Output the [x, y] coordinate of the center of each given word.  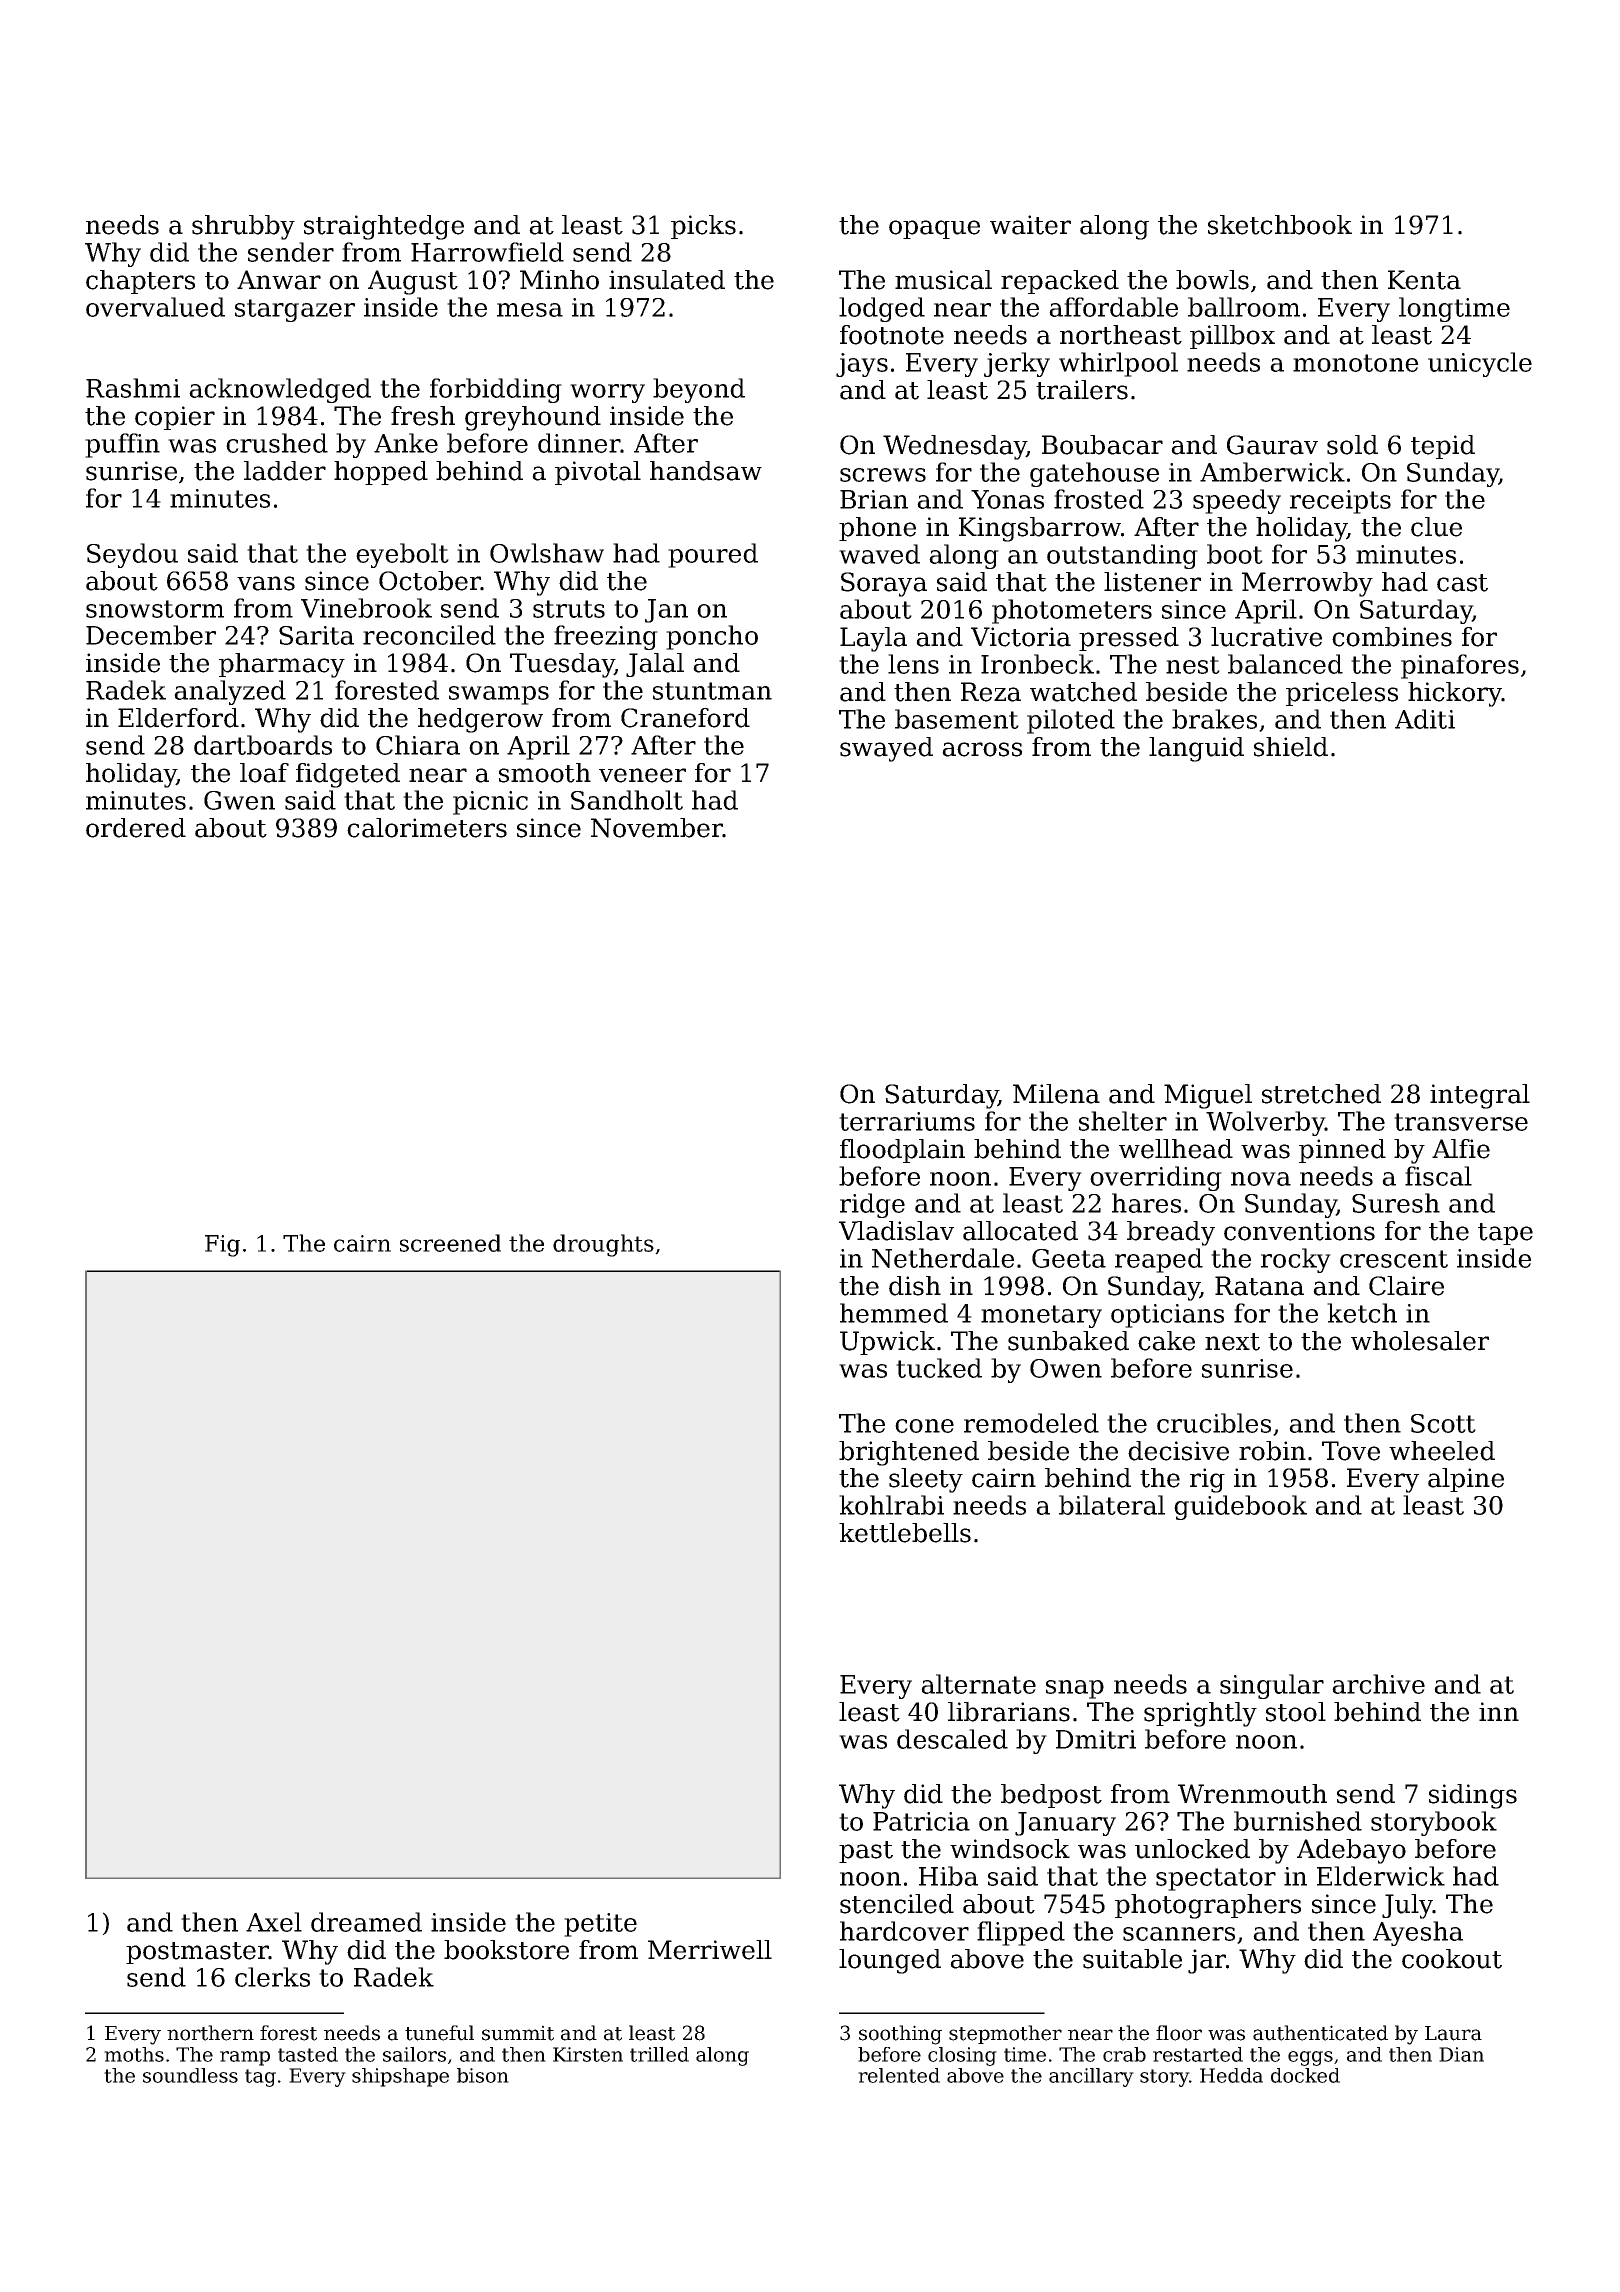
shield [1291, 747]
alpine [1466, 1480]
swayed [886, 749]
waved [879, 554]
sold [1352, 445]
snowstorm [155, 609]
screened [450, 1243]
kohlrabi [891, 1505]
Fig [222, 1246]
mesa [530, 310]
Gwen [239, 800]
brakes [1214, 719]
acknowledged [280, 390]
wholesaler [1420, 1341]
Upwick [887, 1343]
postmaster [197, 1953]
